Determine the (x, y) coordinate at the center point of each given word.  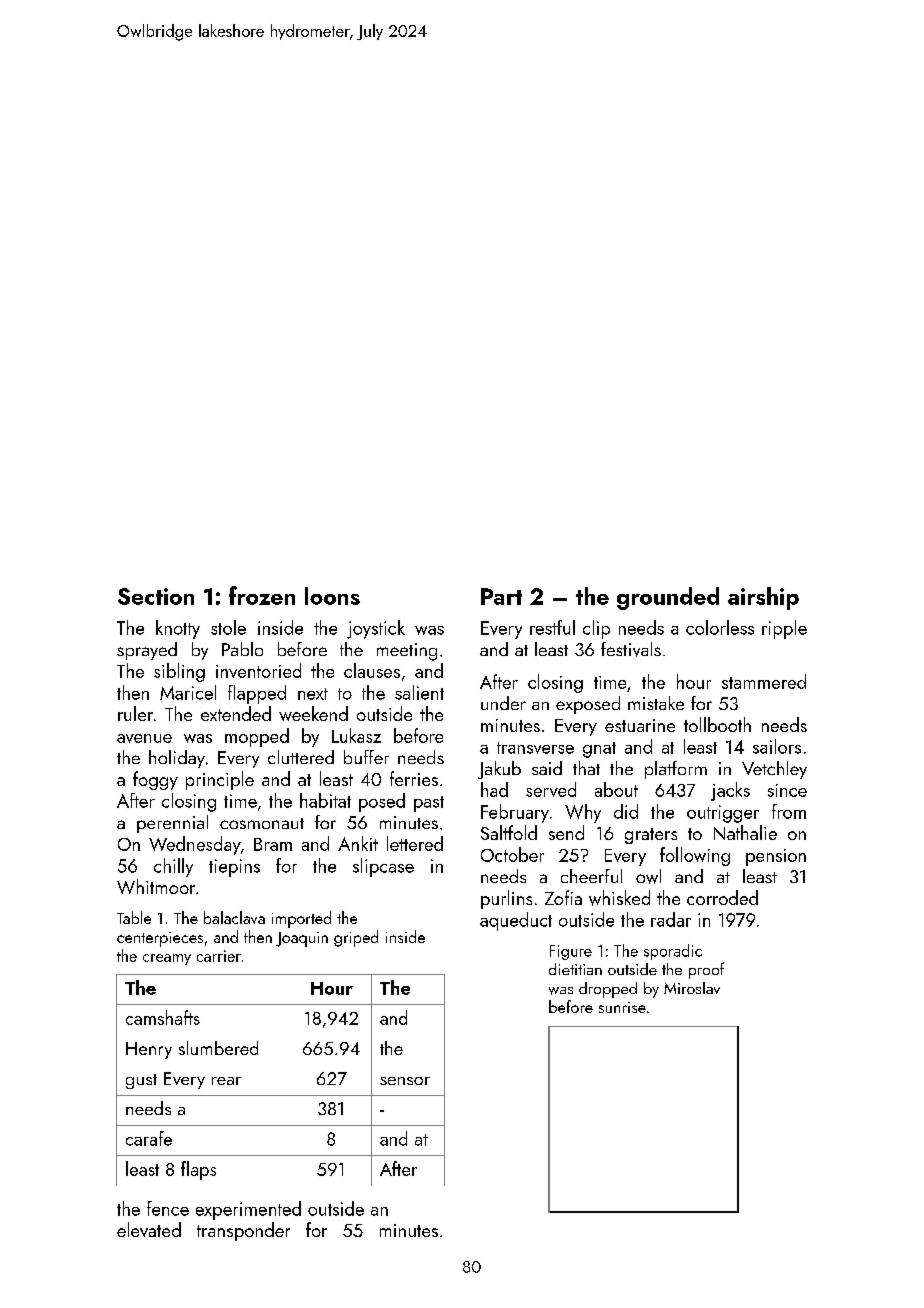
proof (706, 970)
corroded (722, 897)
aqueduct (516, 921)
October (512, 854)
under (503, 703)
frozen (262, 595)
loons (332, 596)
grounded (668, 598)
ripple (784, 629)
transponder (243, 1231)
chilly (173, 867)
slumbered (218, 1048)
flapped (257, 694)
